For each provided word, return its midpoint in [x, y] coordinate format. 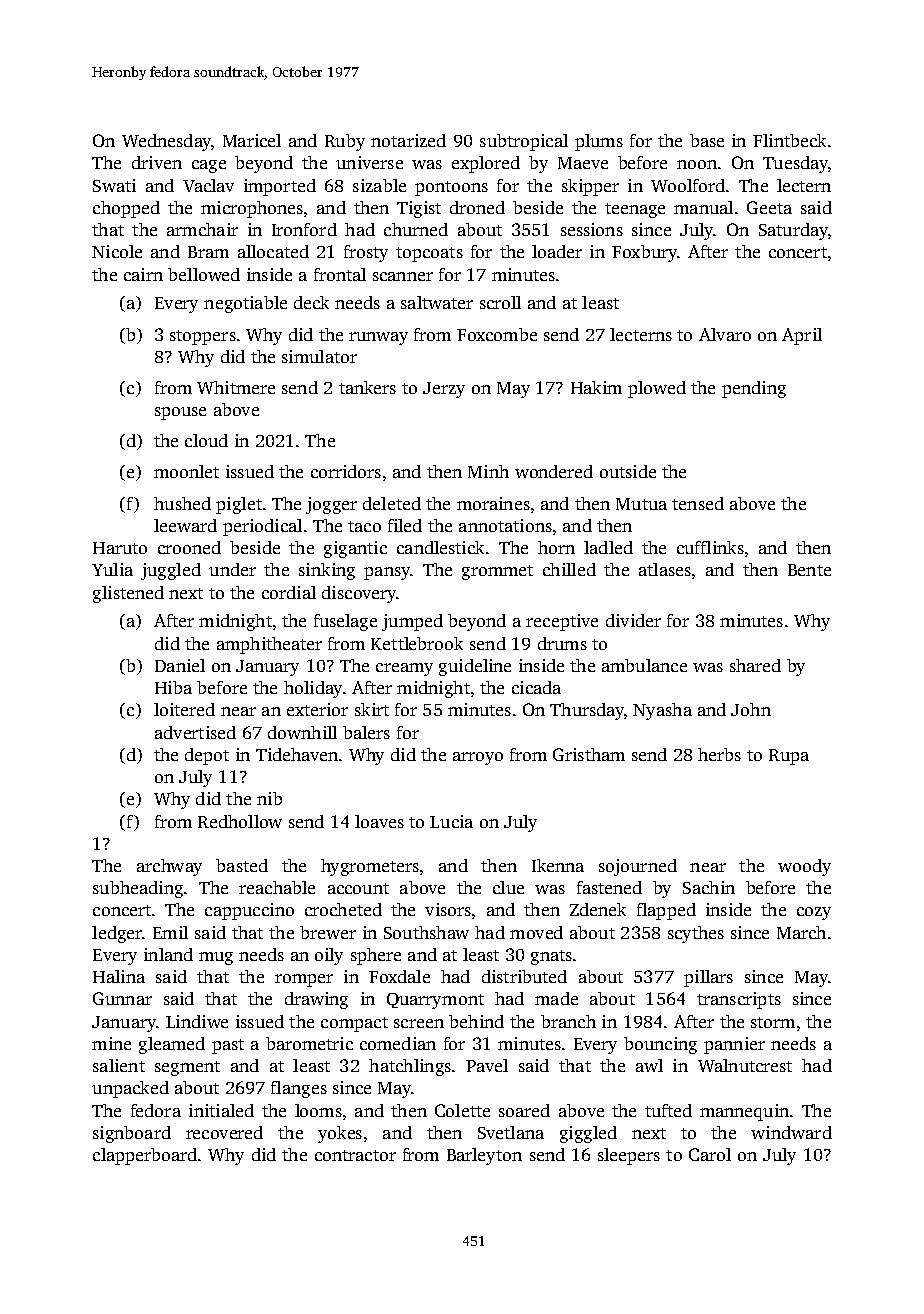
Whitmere [236, 387]
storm [773, 1022]
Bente [809, 570]
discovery [359, 594]
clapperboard [145, 1156]
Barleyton [484, 1156]
